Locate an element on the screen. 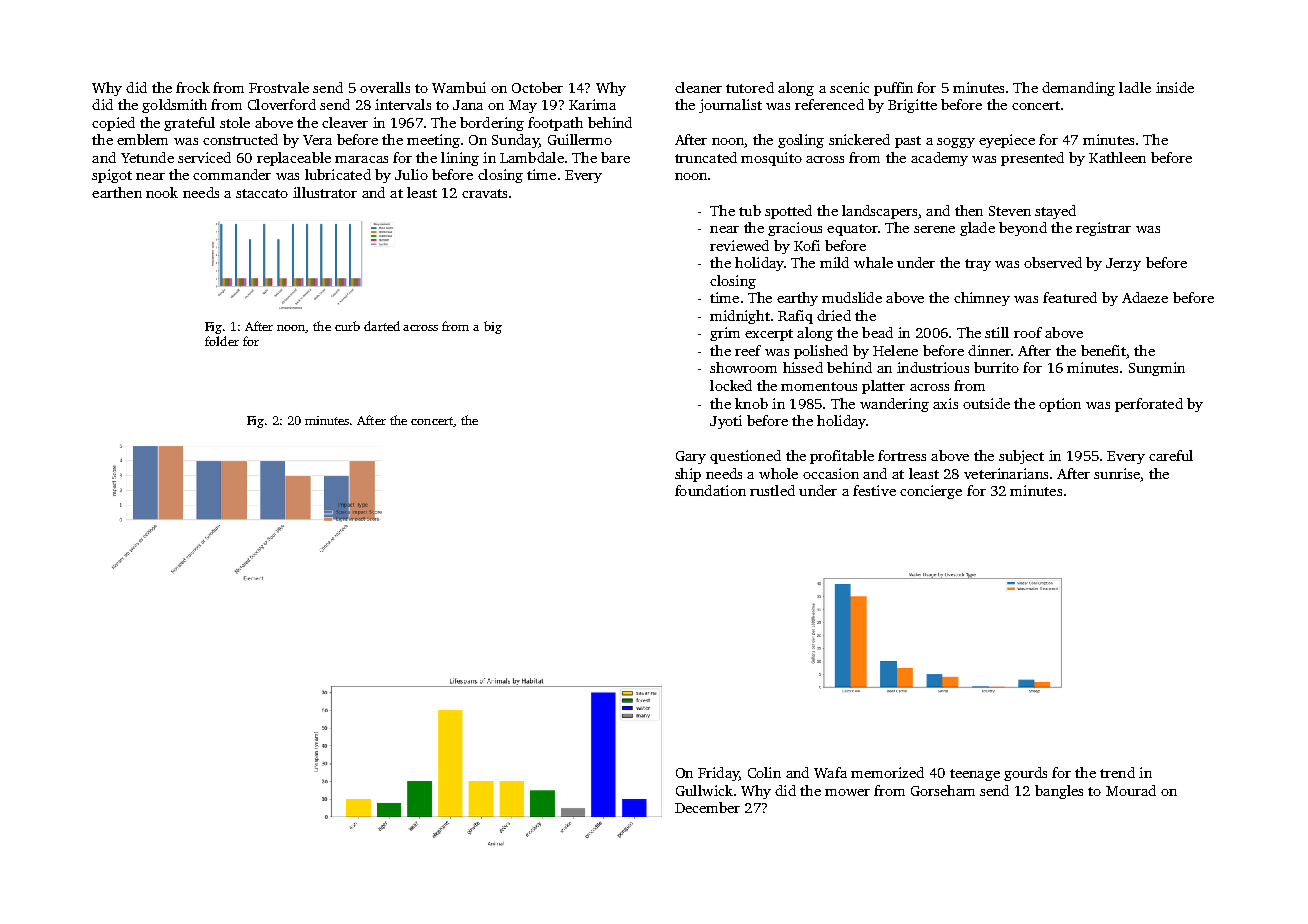  folder is located at coordinates (222, 341).
